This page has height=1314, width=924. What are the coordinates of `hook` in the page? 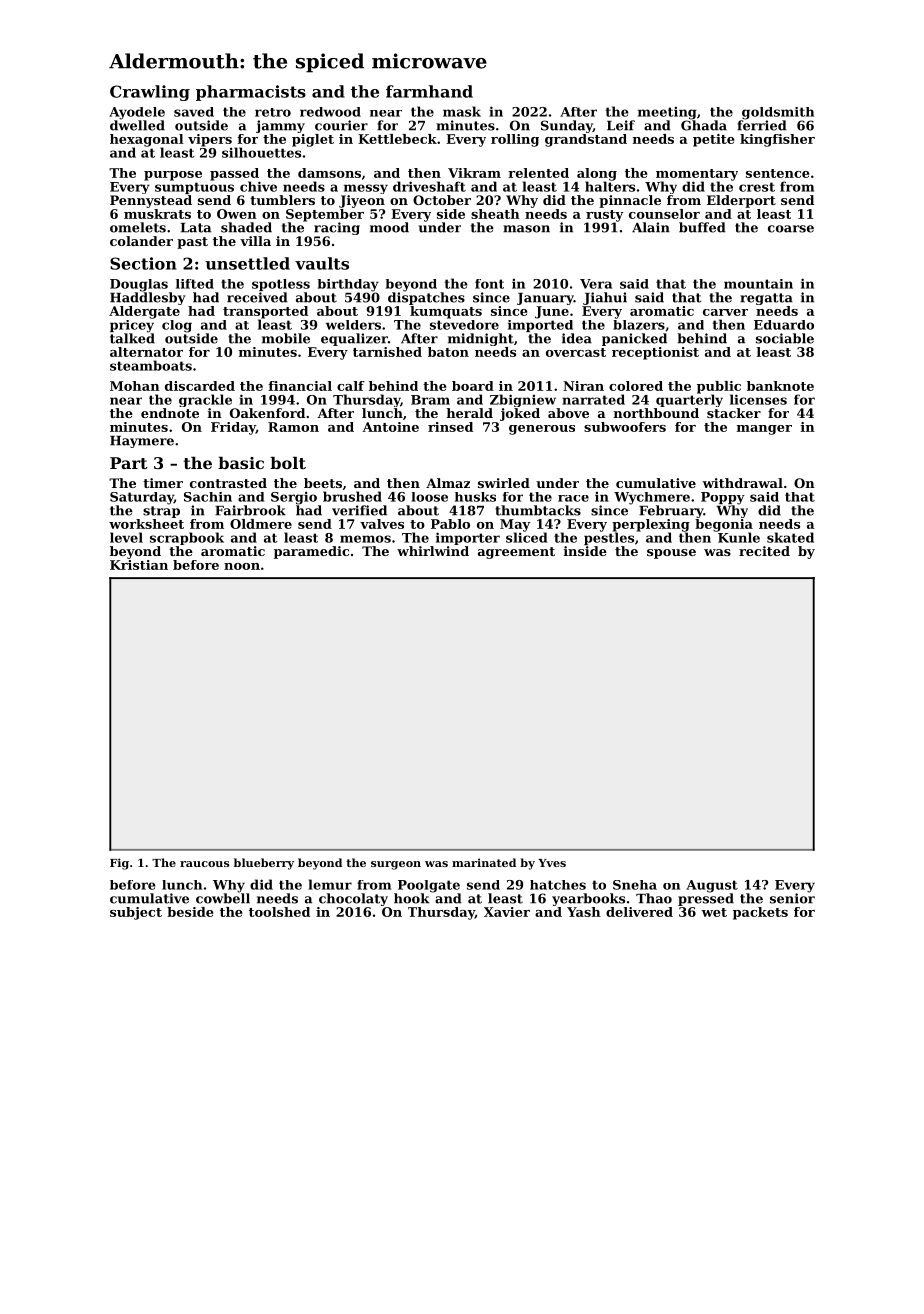 It's located at (411, 898).
